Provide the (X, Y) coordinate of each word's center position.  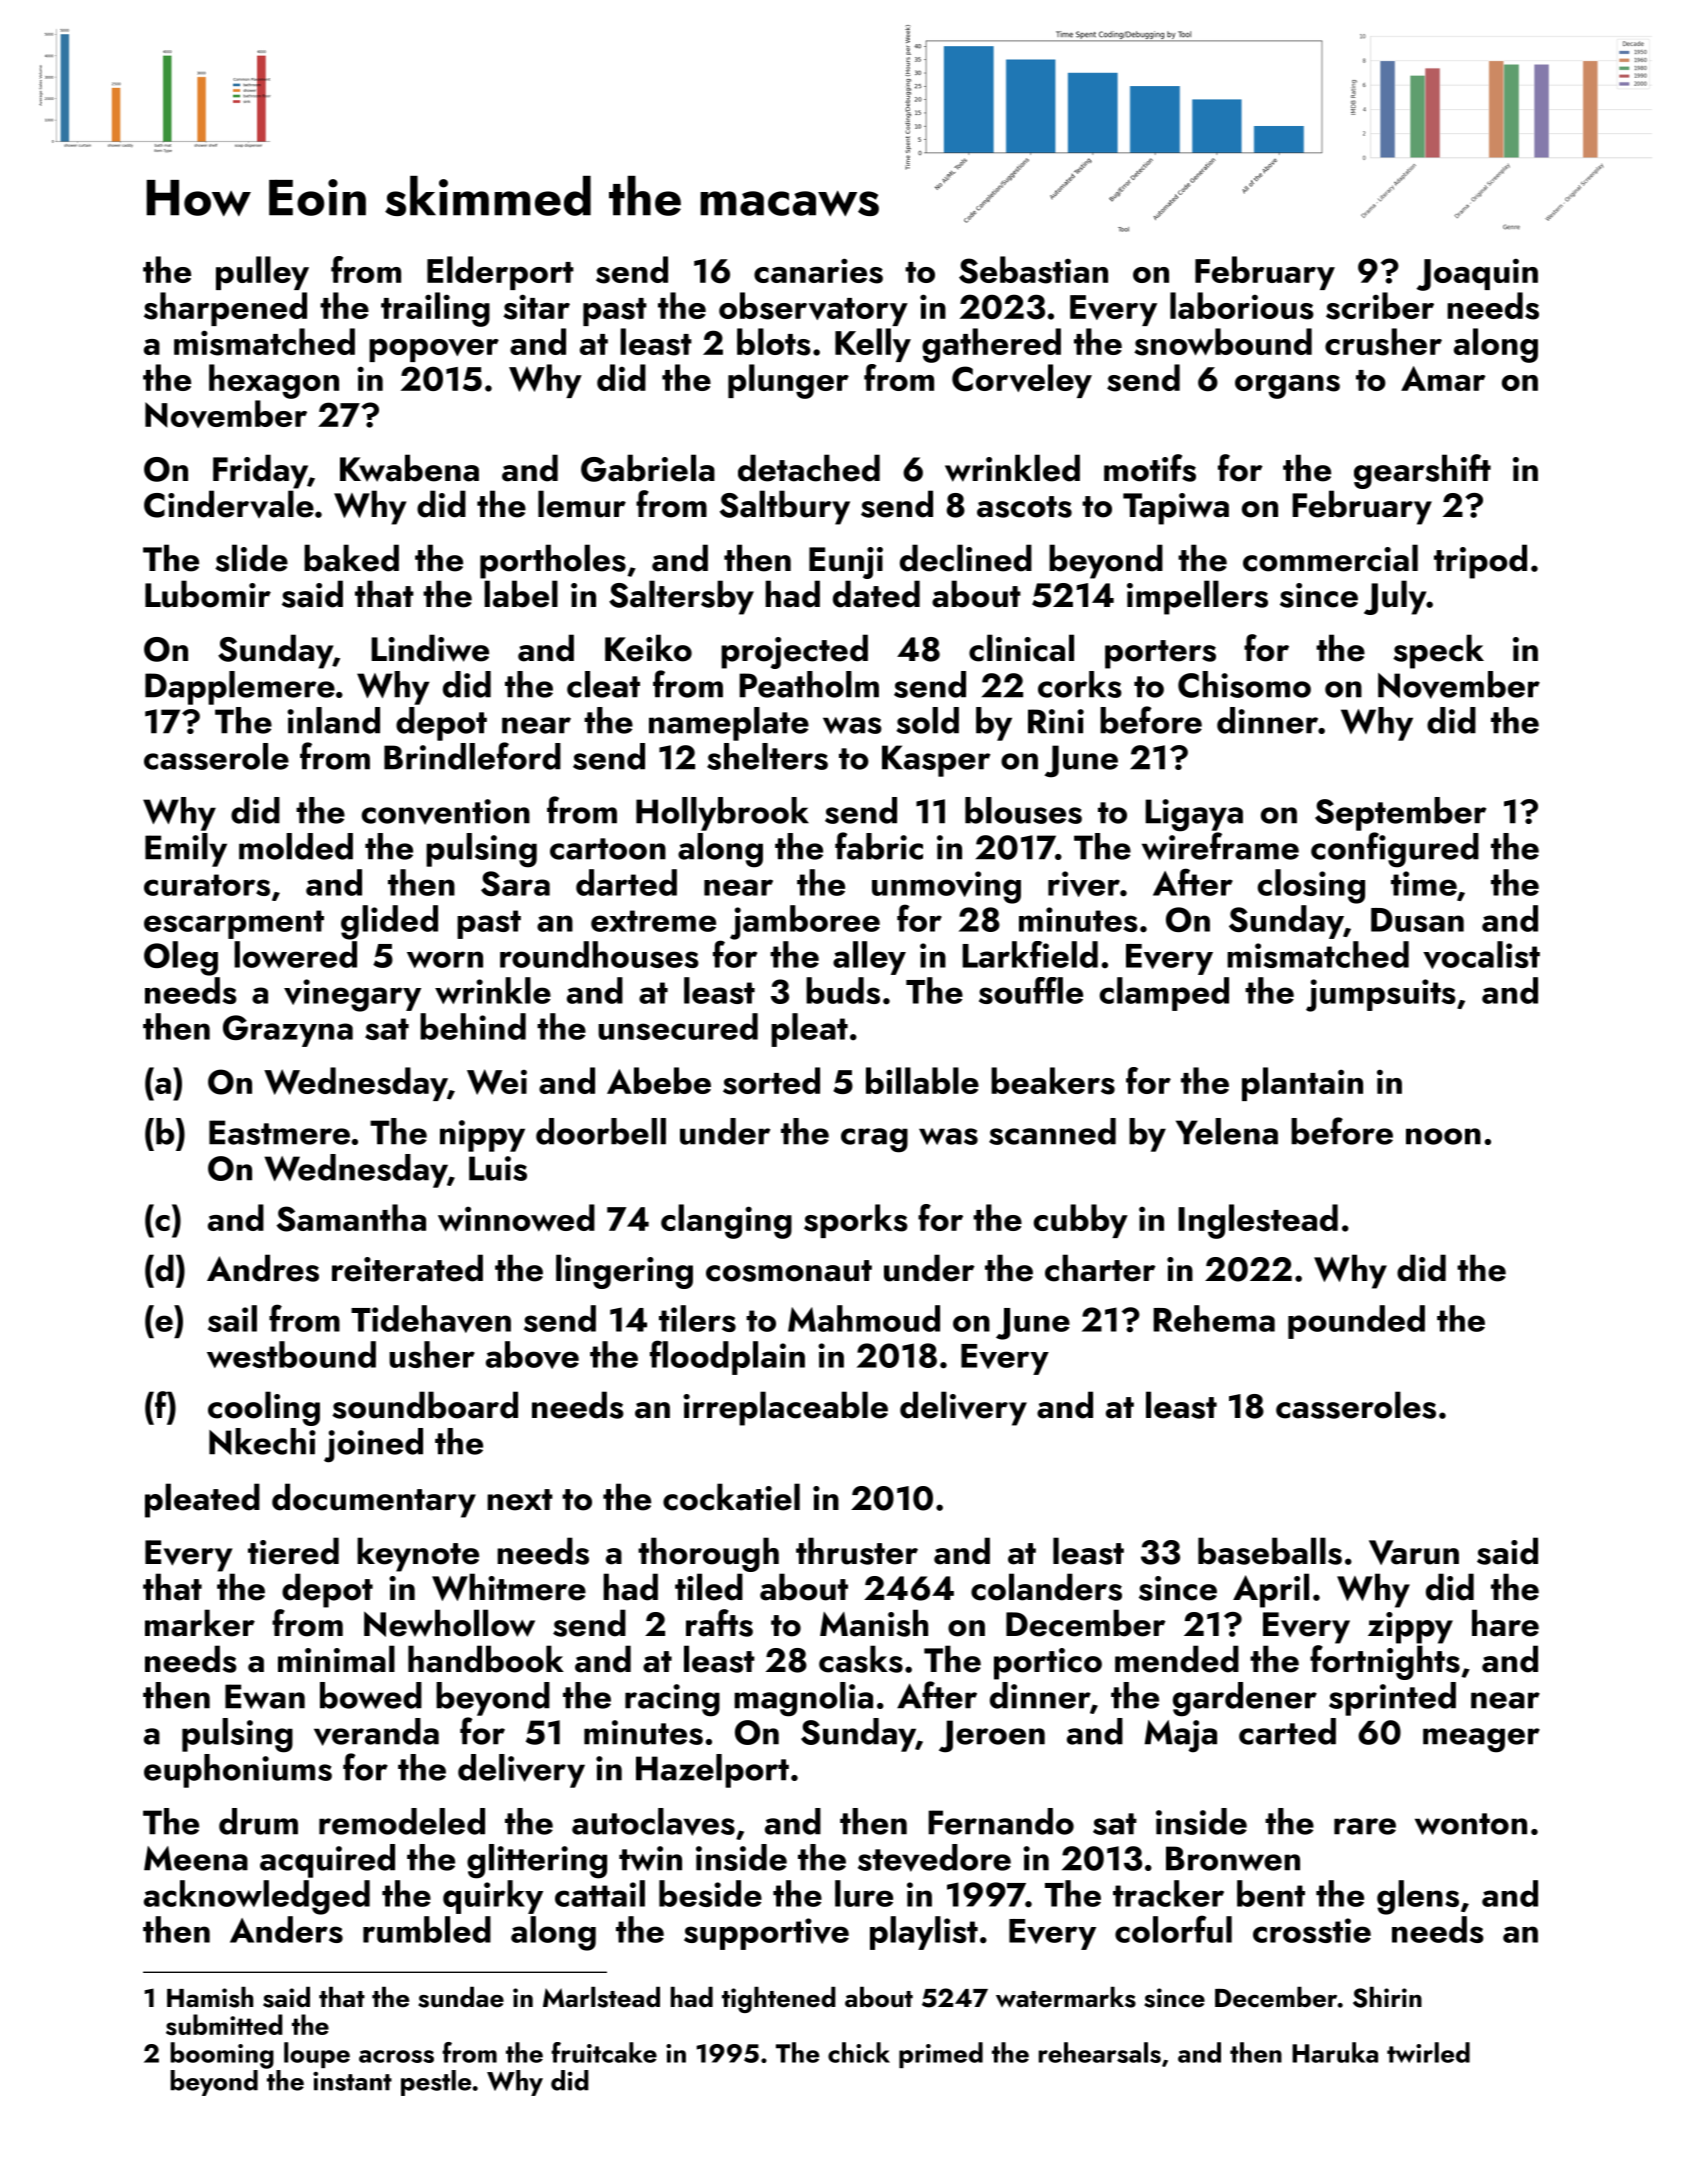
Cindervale (229, 504)
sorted (771, 1081)
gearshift (1422, 471)
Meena (196, 1858)
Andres (263, 1268)
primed (941, 2055)
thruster (857, 1551)
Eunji (846, 563)
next (520, 1500)
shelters (767, 756)
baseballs (1270, 1551)
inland (333, 720)
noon (1443, 1136)
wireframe (1220, 846)
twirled (1428, 2052)
